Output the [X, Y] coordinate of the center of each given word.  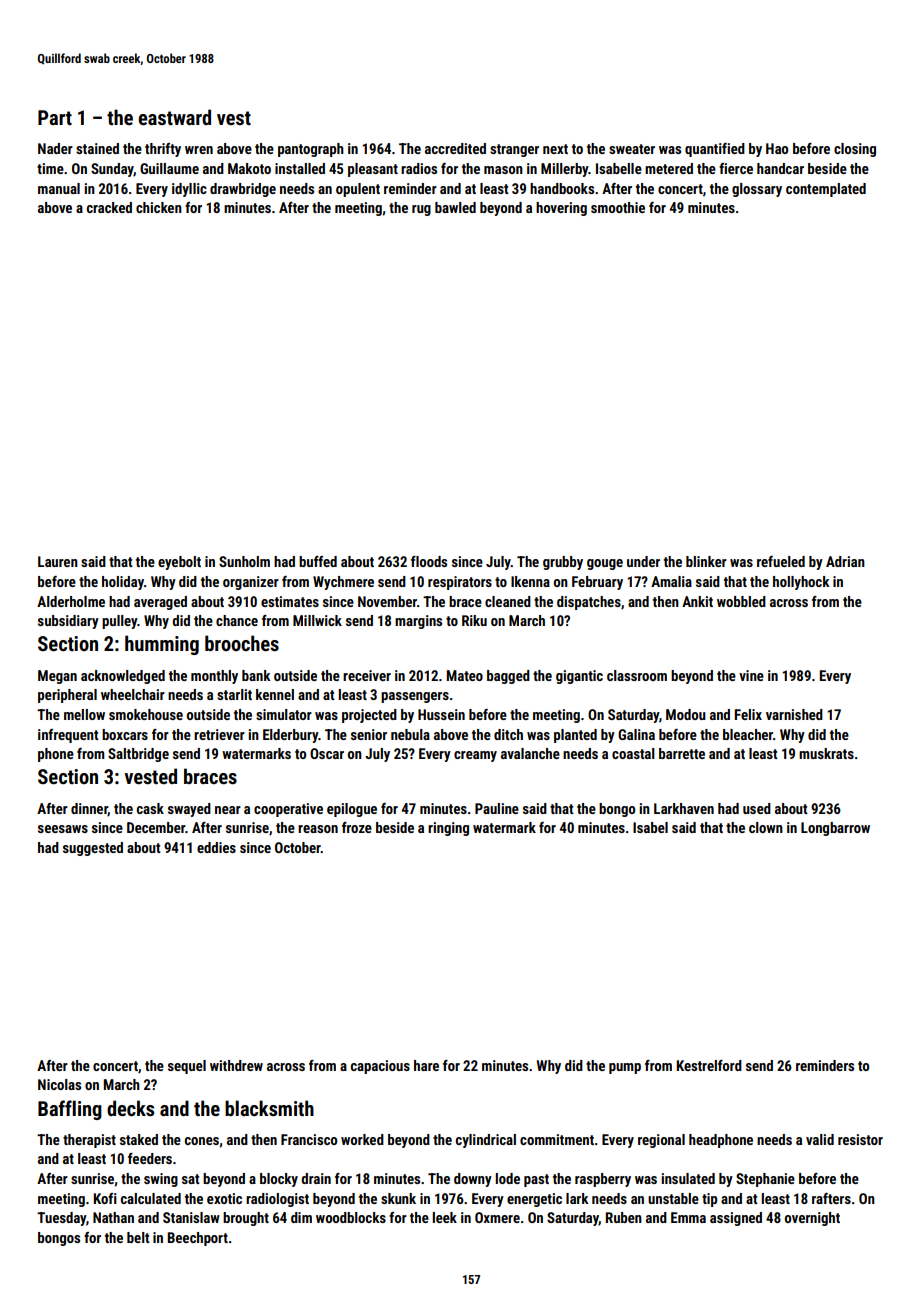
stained [97, 148]
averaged [160, 603]
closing [855, 150]
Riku [474, 620]
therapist [89, 1141]
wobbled [741, 601]
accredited [455, 148]
